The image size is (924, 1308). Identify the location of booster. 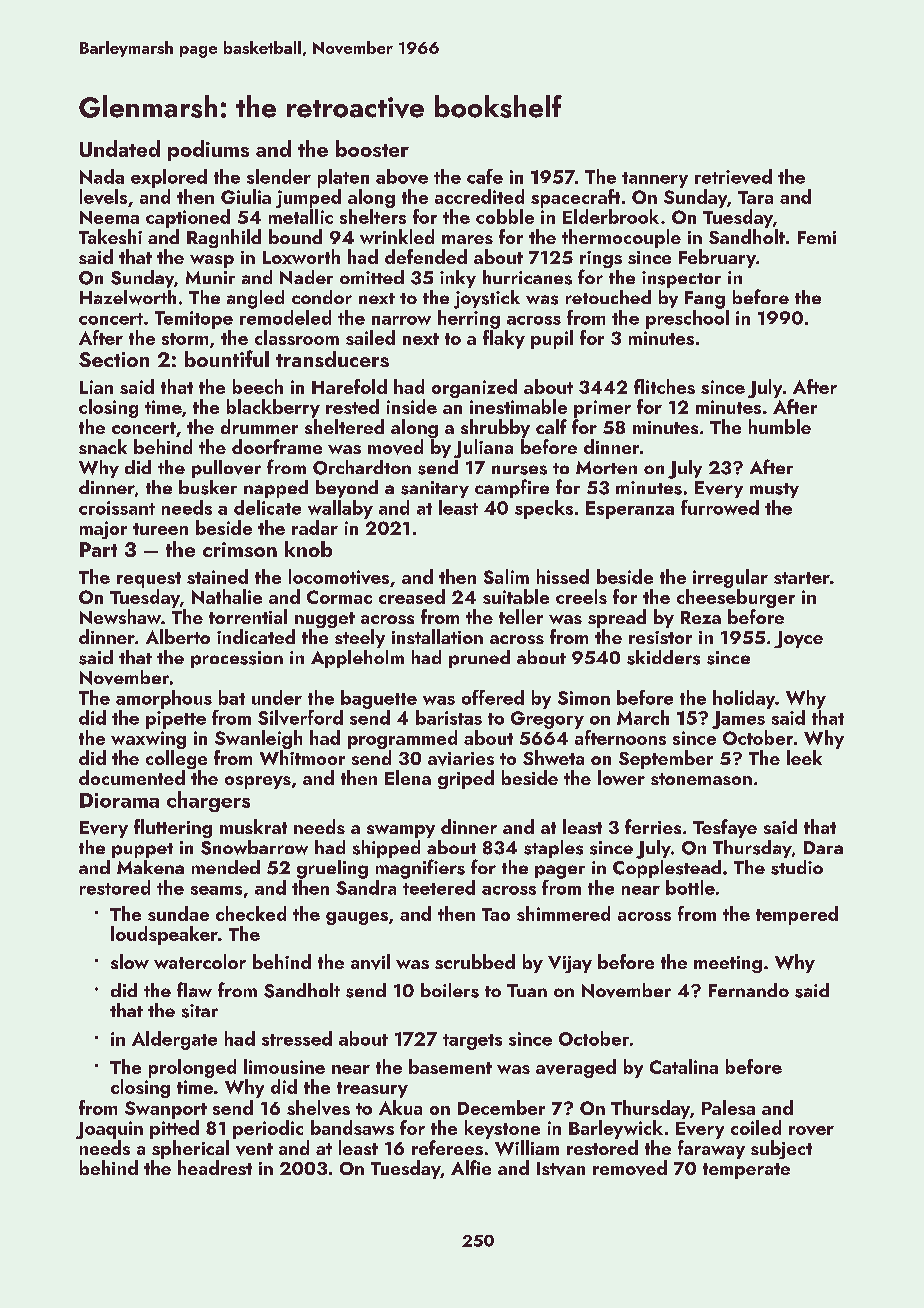
(372, 148).
